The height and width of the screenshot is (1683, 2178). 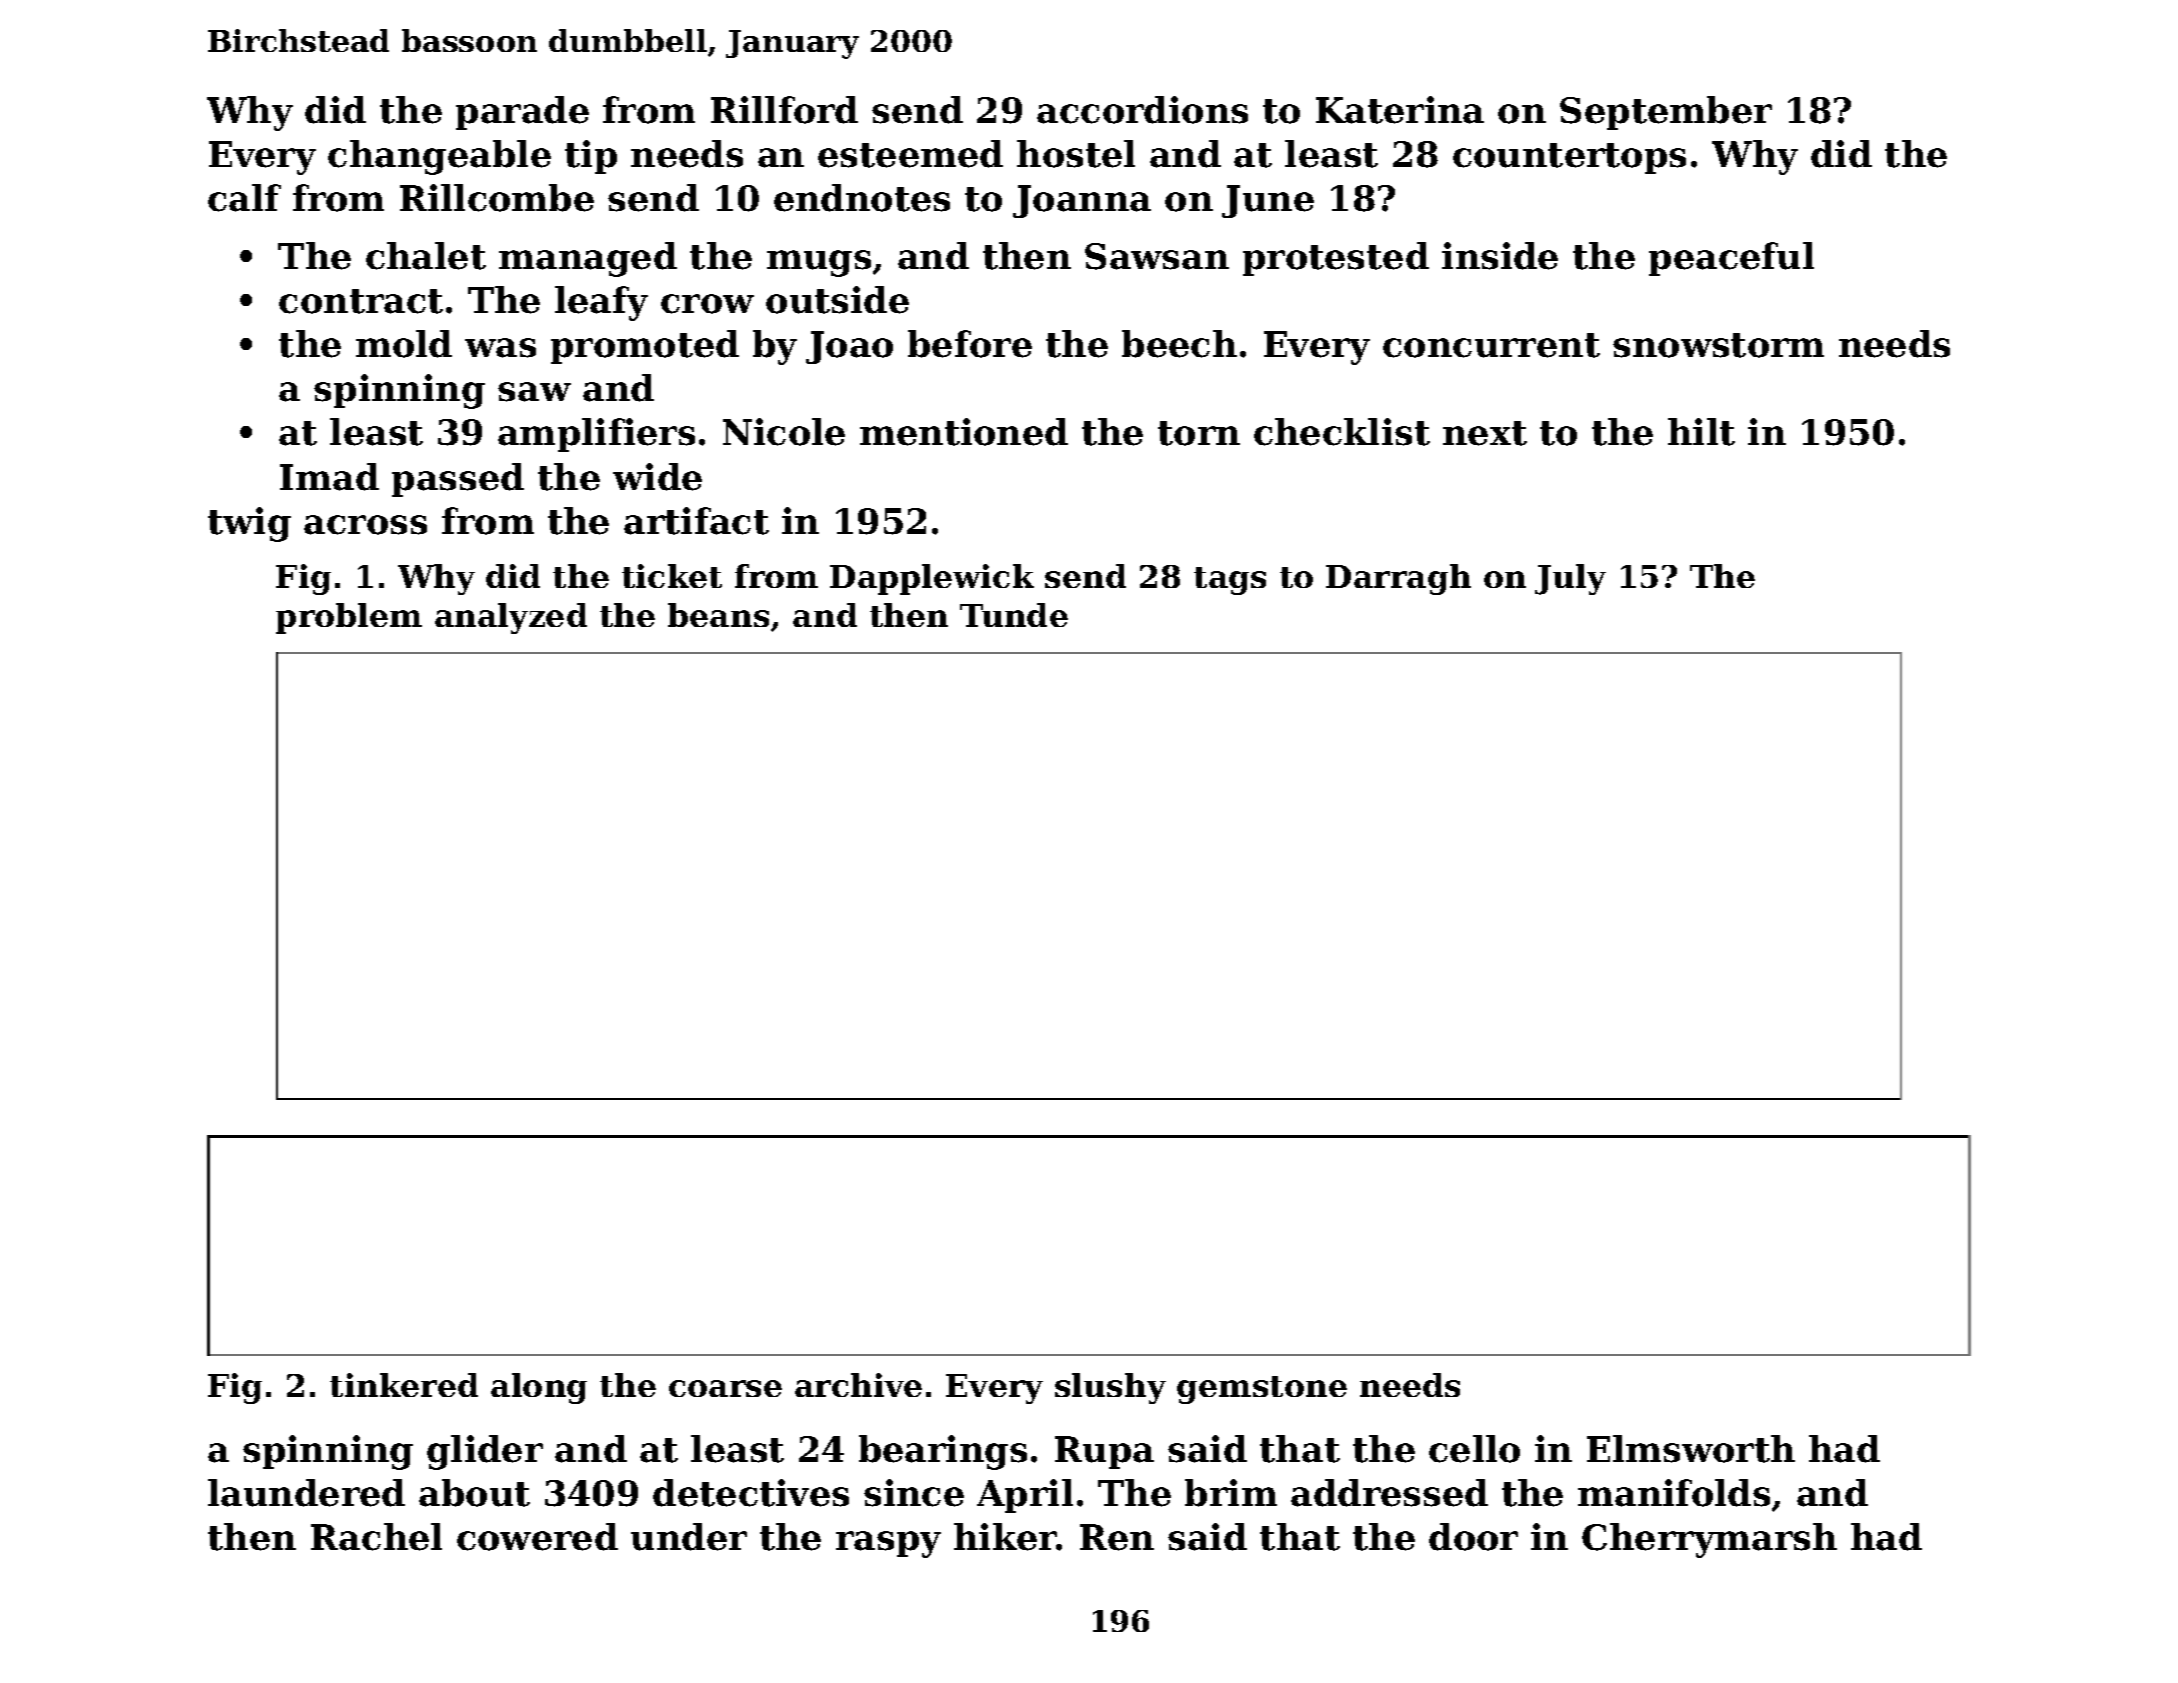 What do you see at coordinates (1701, 432) in the screenshot?
I see `hilt` at bounding box center [1701, 432].
